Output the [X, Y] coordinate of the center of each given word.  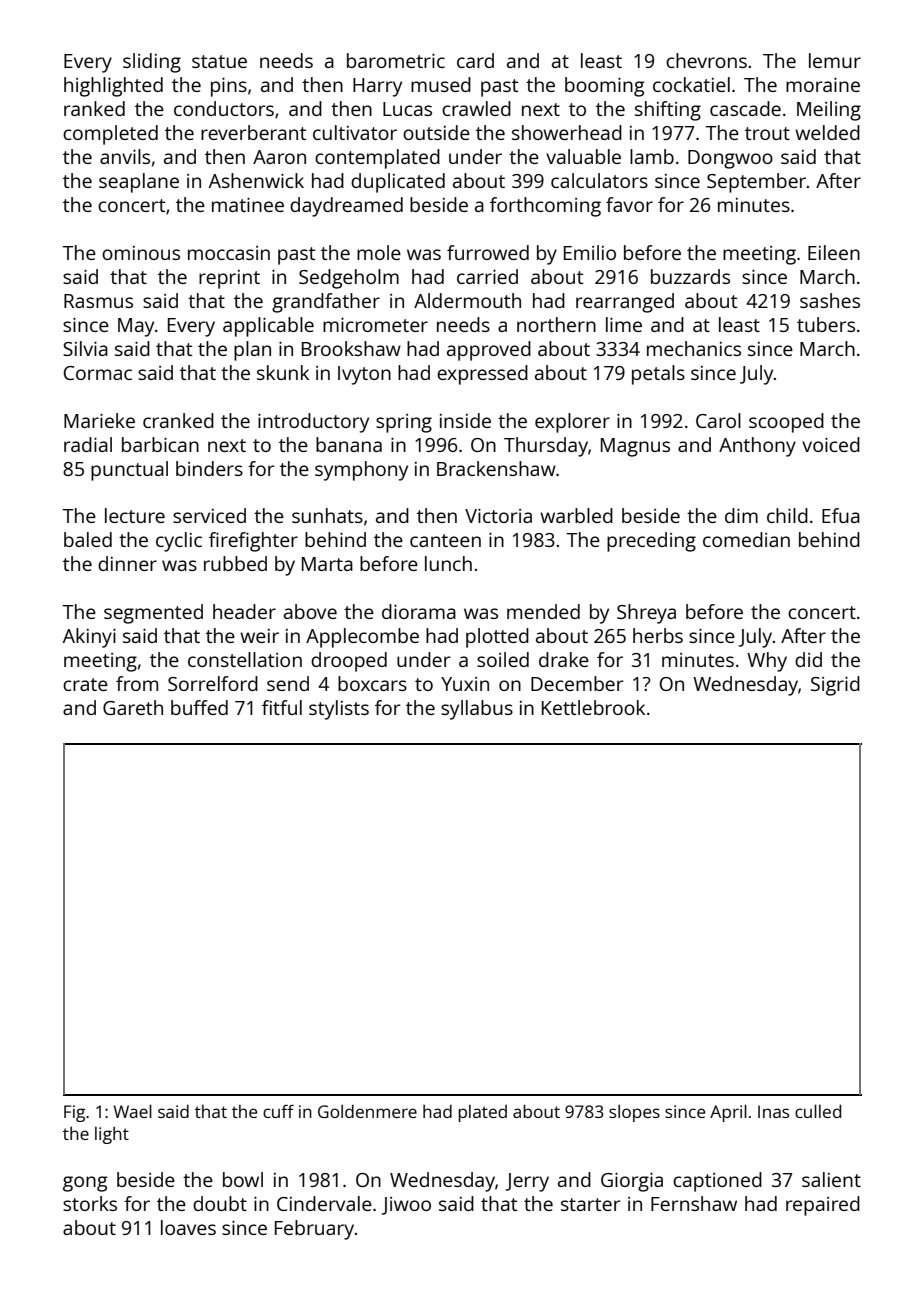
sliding [152, 63]
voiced [831, 444]
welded [827, 132]
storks [90, 1203]
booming [605, 87]
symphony [361, 471]
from [137, 683]
